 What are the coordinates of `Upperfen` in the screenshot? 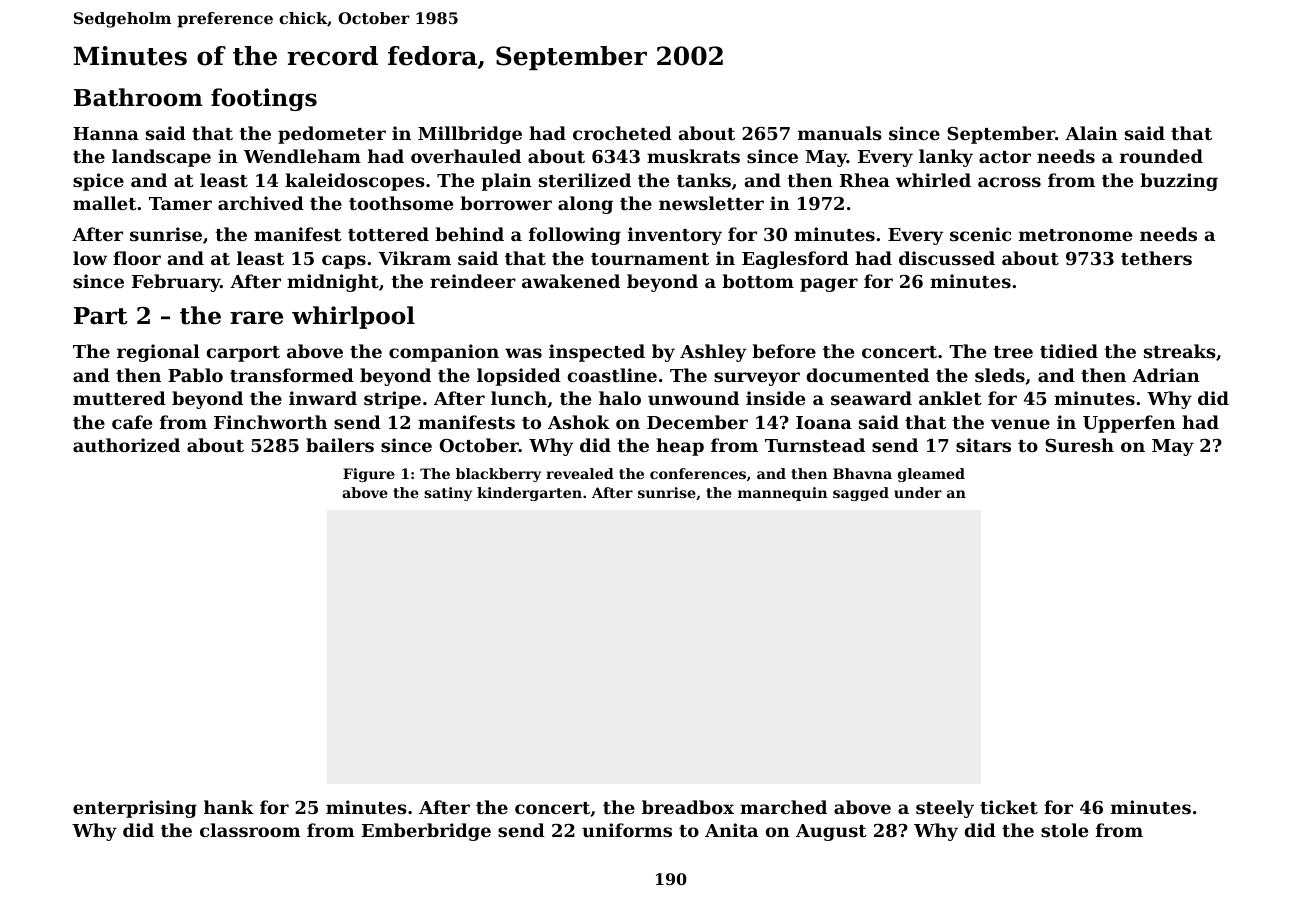 It's located at (1129, 424).
